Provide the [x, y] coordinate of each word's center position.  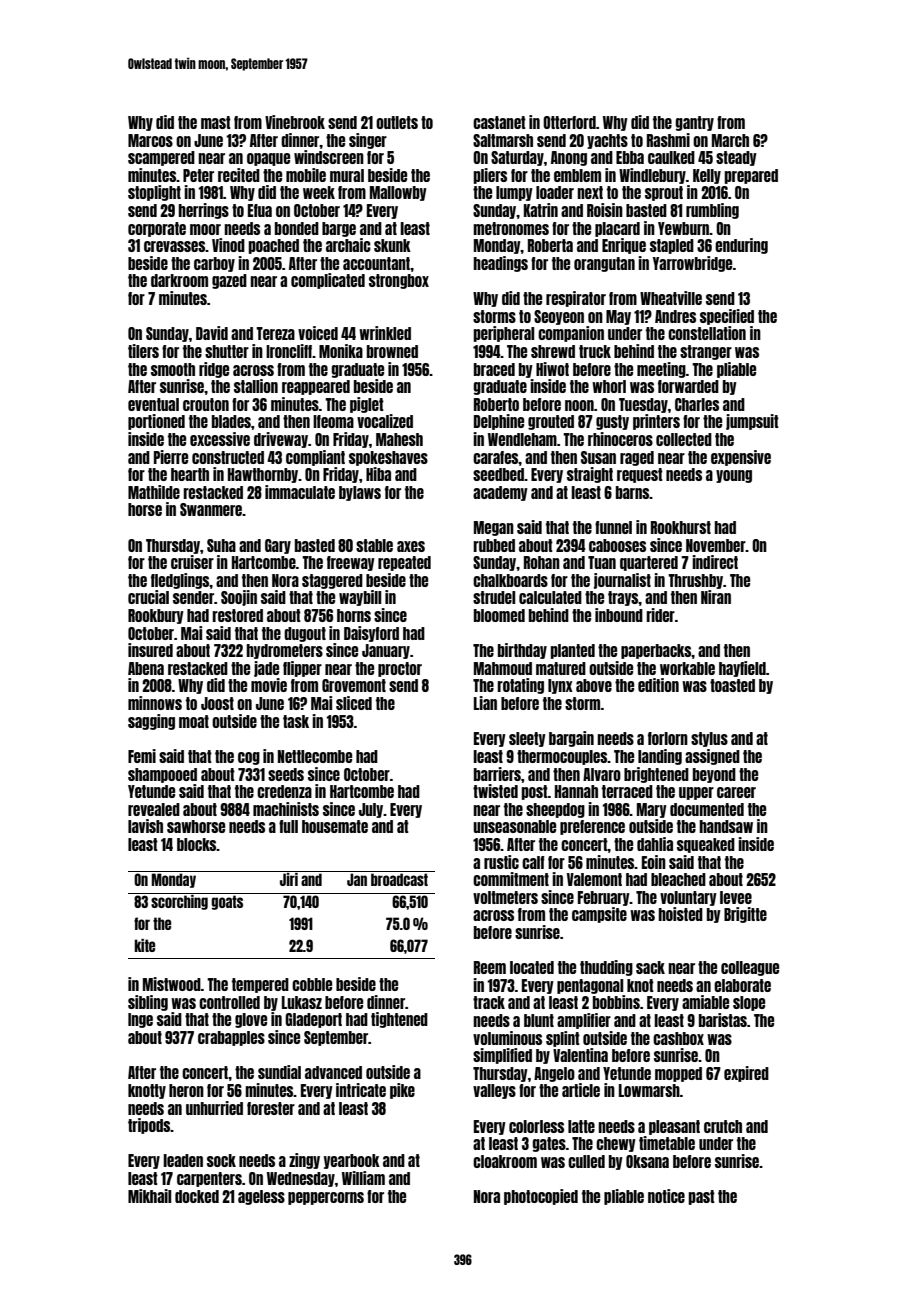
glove [251, 1020]
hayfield [742, 669]
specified [727, 317]
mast [216, 122]
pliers [490, 176]
